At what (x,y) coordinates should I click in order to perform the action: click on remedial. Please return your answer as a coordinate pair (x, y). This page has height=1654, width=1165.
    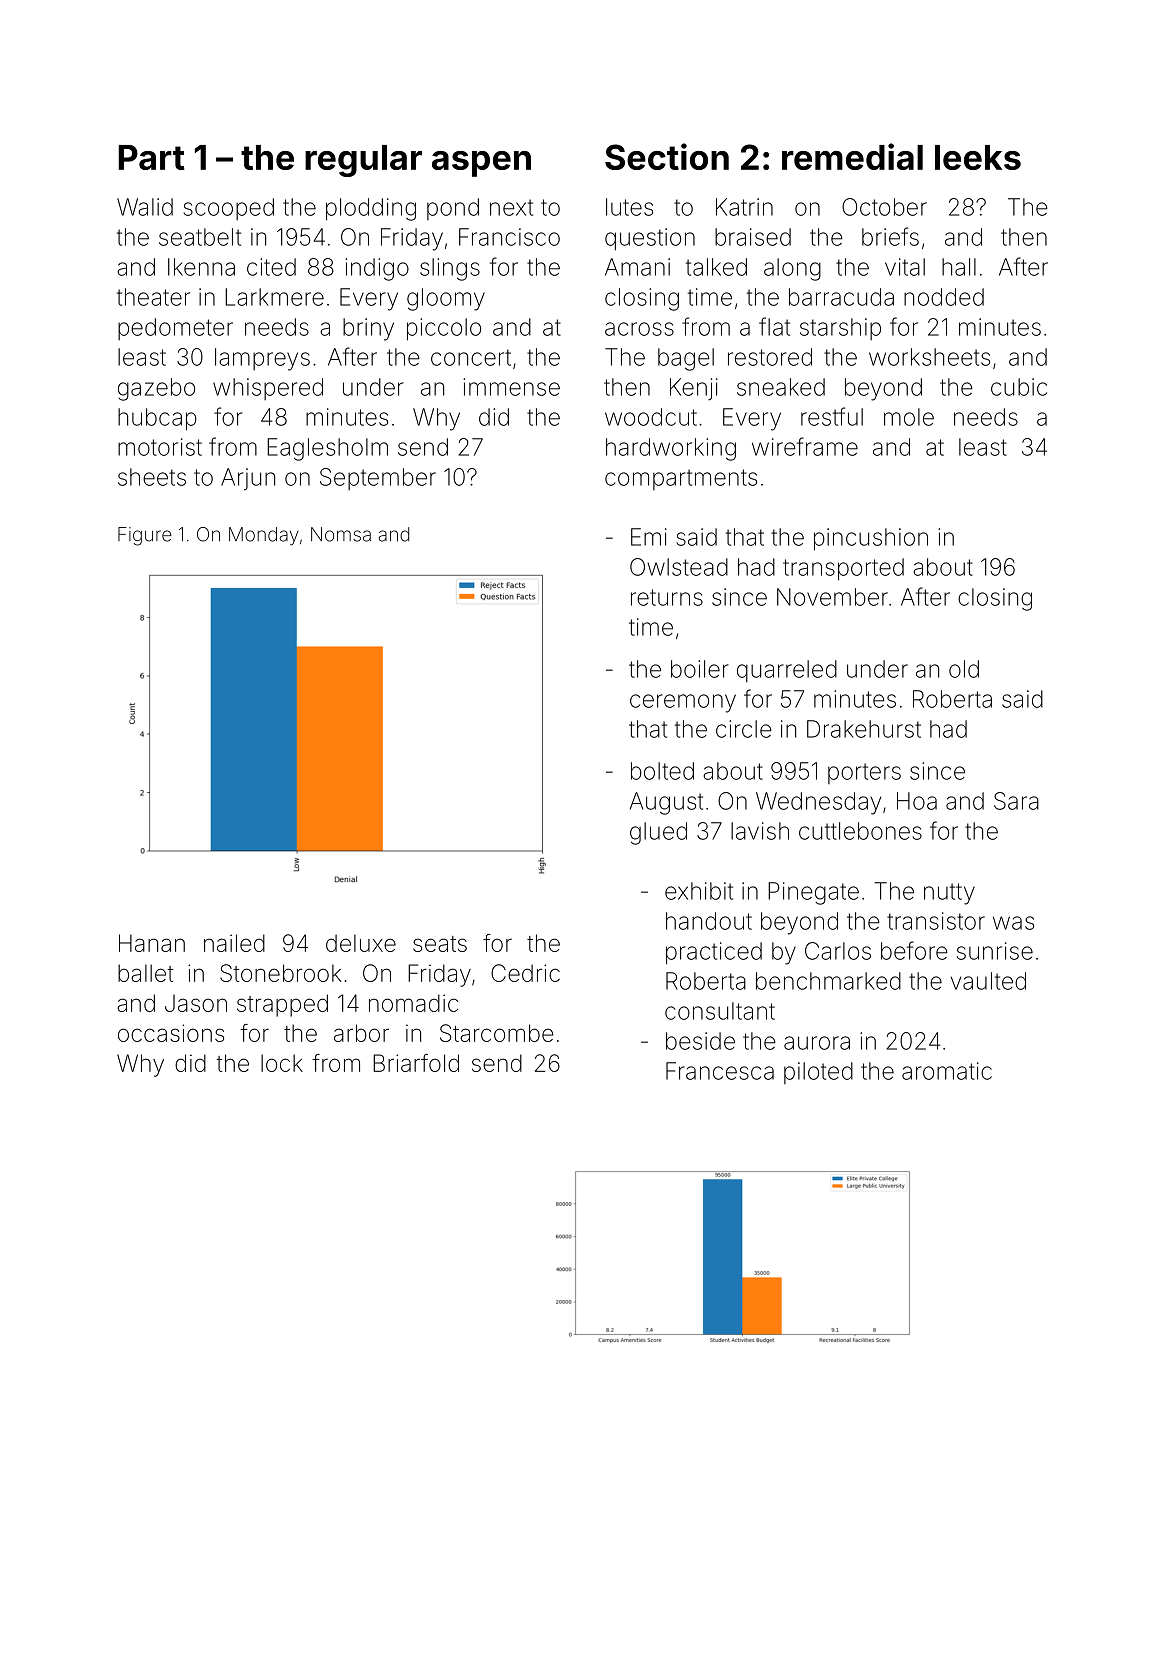
    Looking at the image, I should click on (852, 156).
